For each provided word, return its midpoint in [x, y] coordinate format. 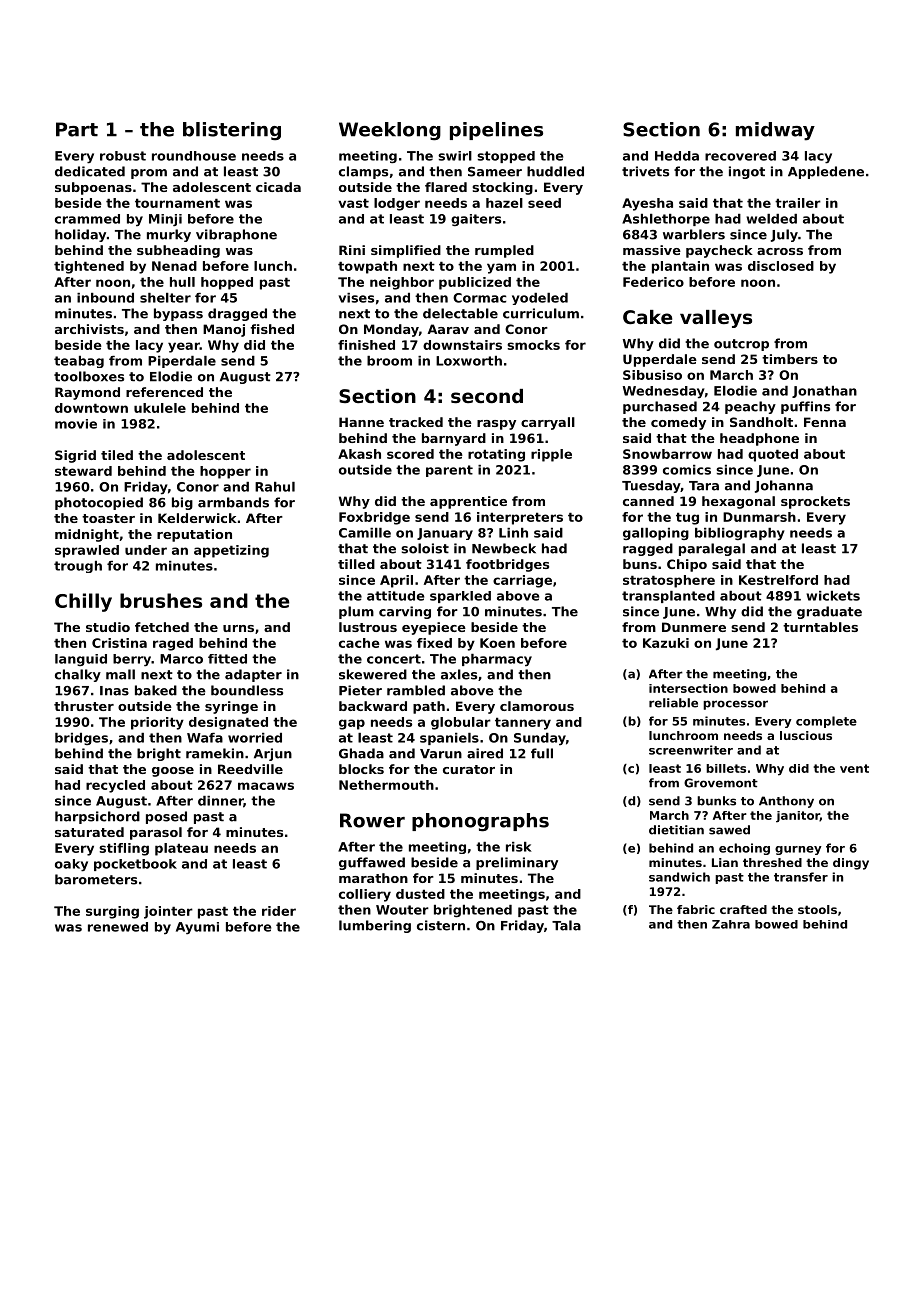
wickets [833, 596]
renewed [118, 927]
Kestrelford [778, 580]
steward [83, 471]
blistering [232, 131]
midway [775, 131]
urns [238, 628]
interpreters [520, 518]
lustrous [368, 627]
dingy [851, 864]
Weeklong [390, 131]
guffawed [372, 863]
